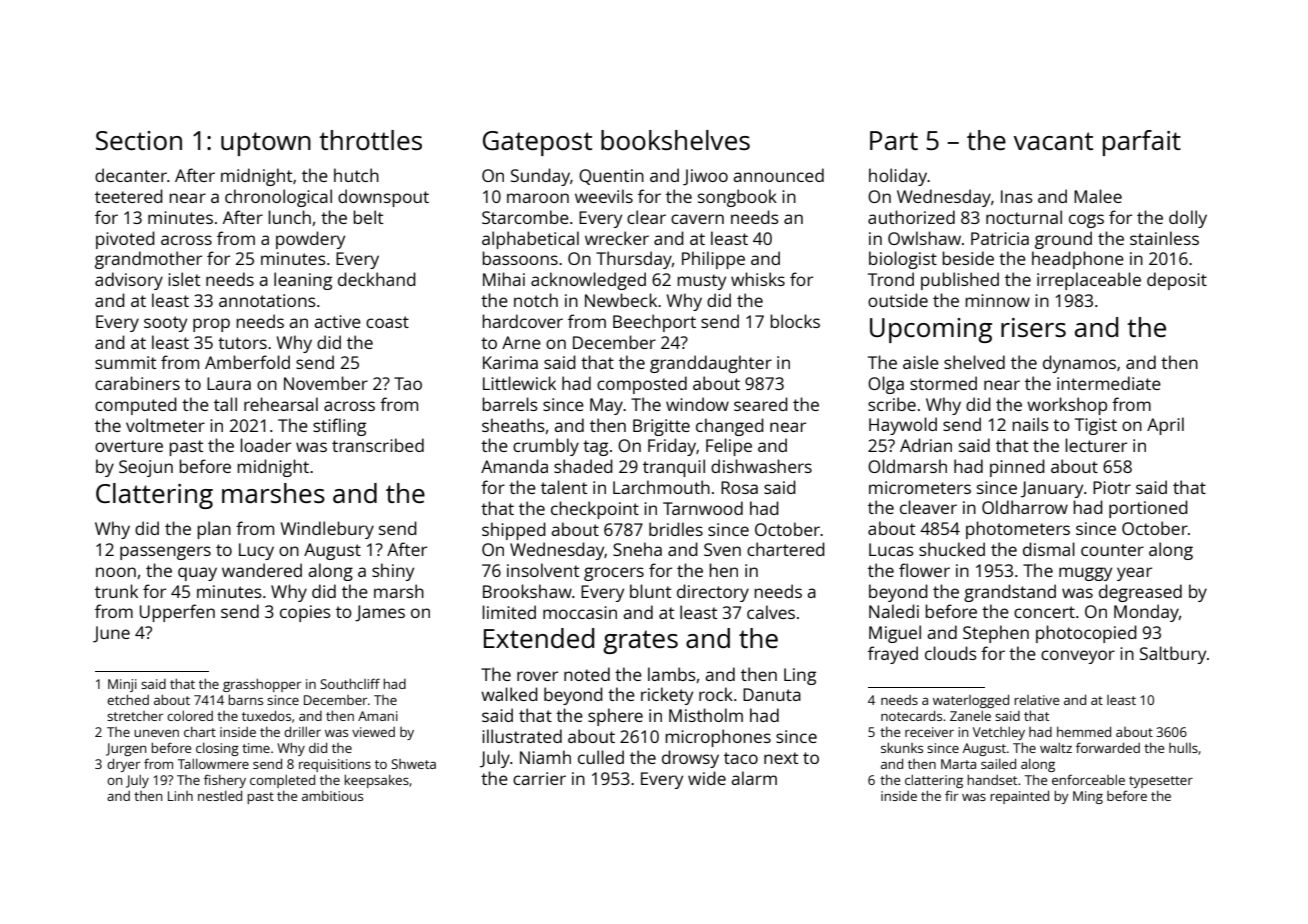 The height and width of the screenshot is (924, 1308). What do you see at coordinates (543, 570) in the screenshot?
I see `insolvent` at bounding box center [543, 570].
